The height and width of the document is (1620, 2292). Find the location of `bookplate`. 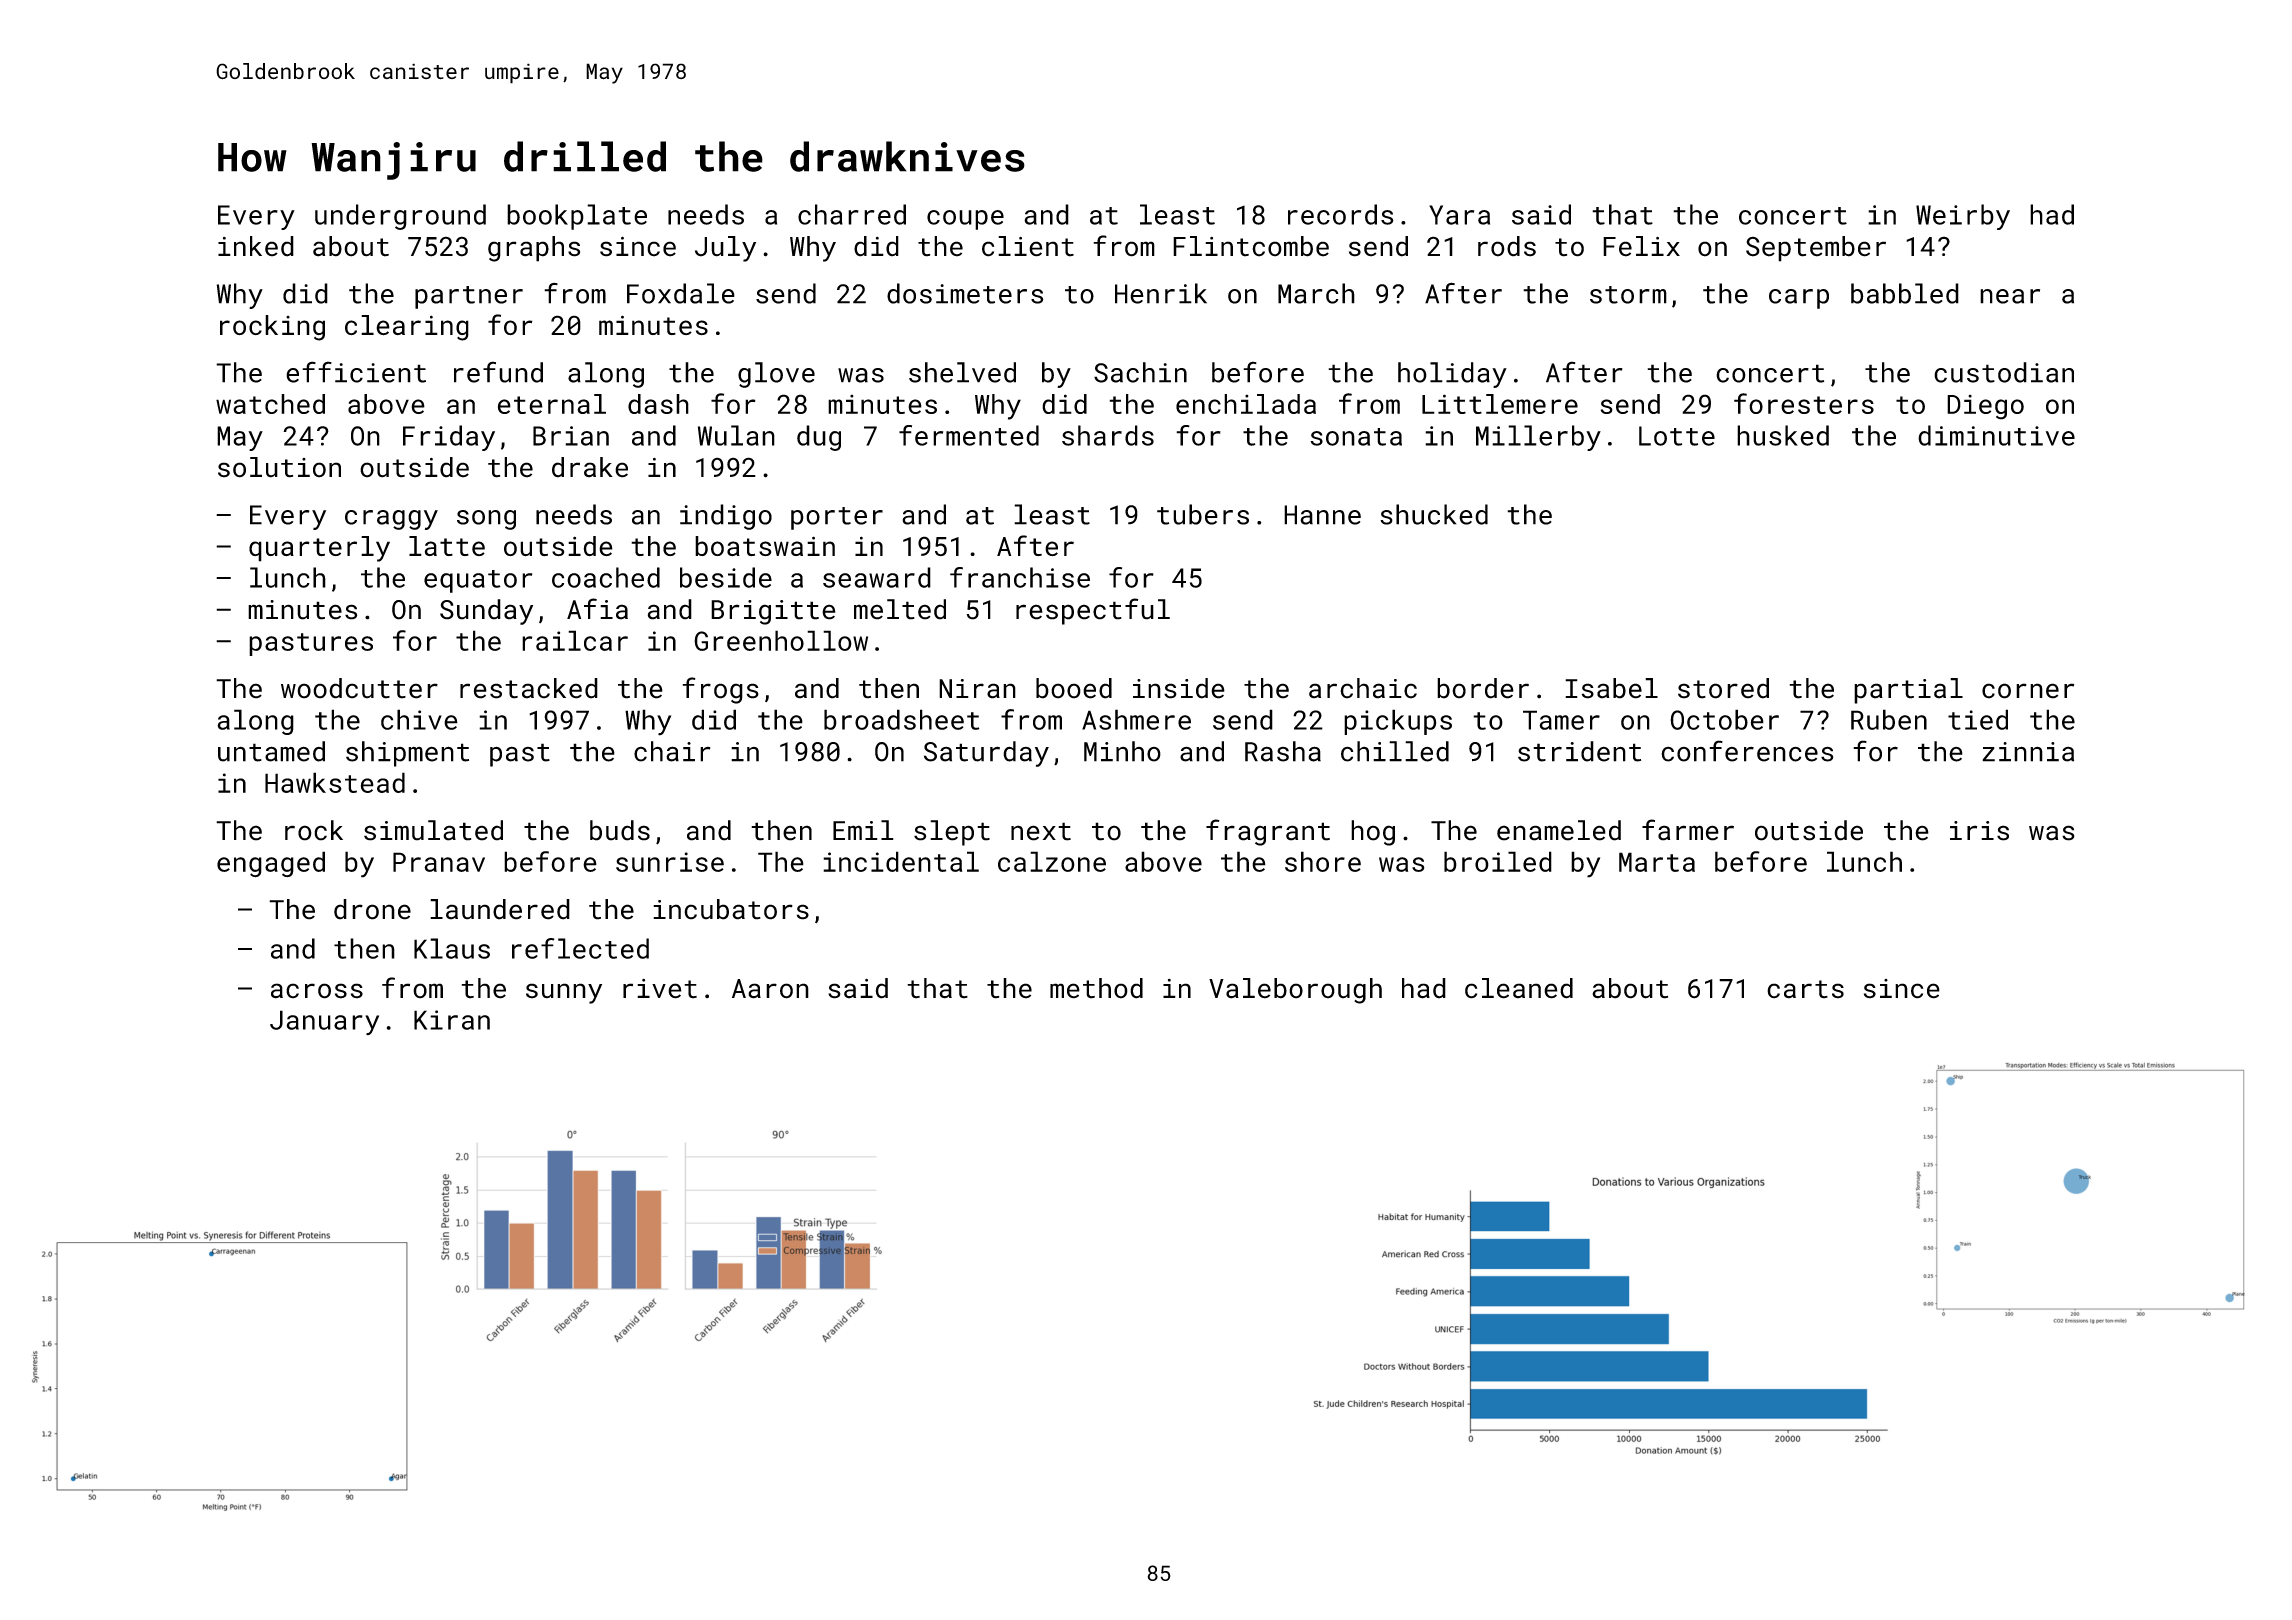

bookplate is located at coordinates (577, 217).
